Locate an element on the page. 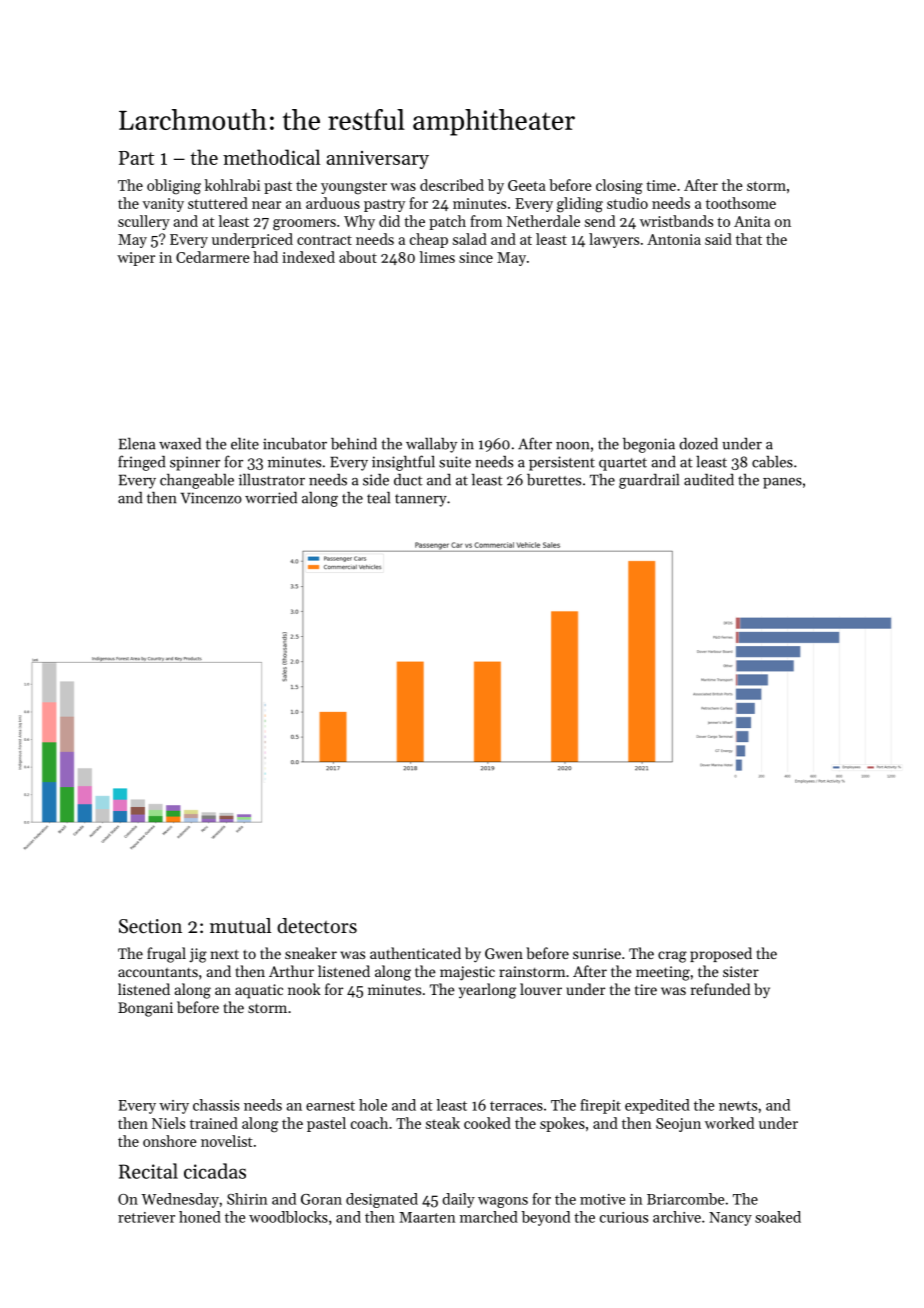 This page has height=1308, width=924. sunrise is located at coordinates (597, 953).
